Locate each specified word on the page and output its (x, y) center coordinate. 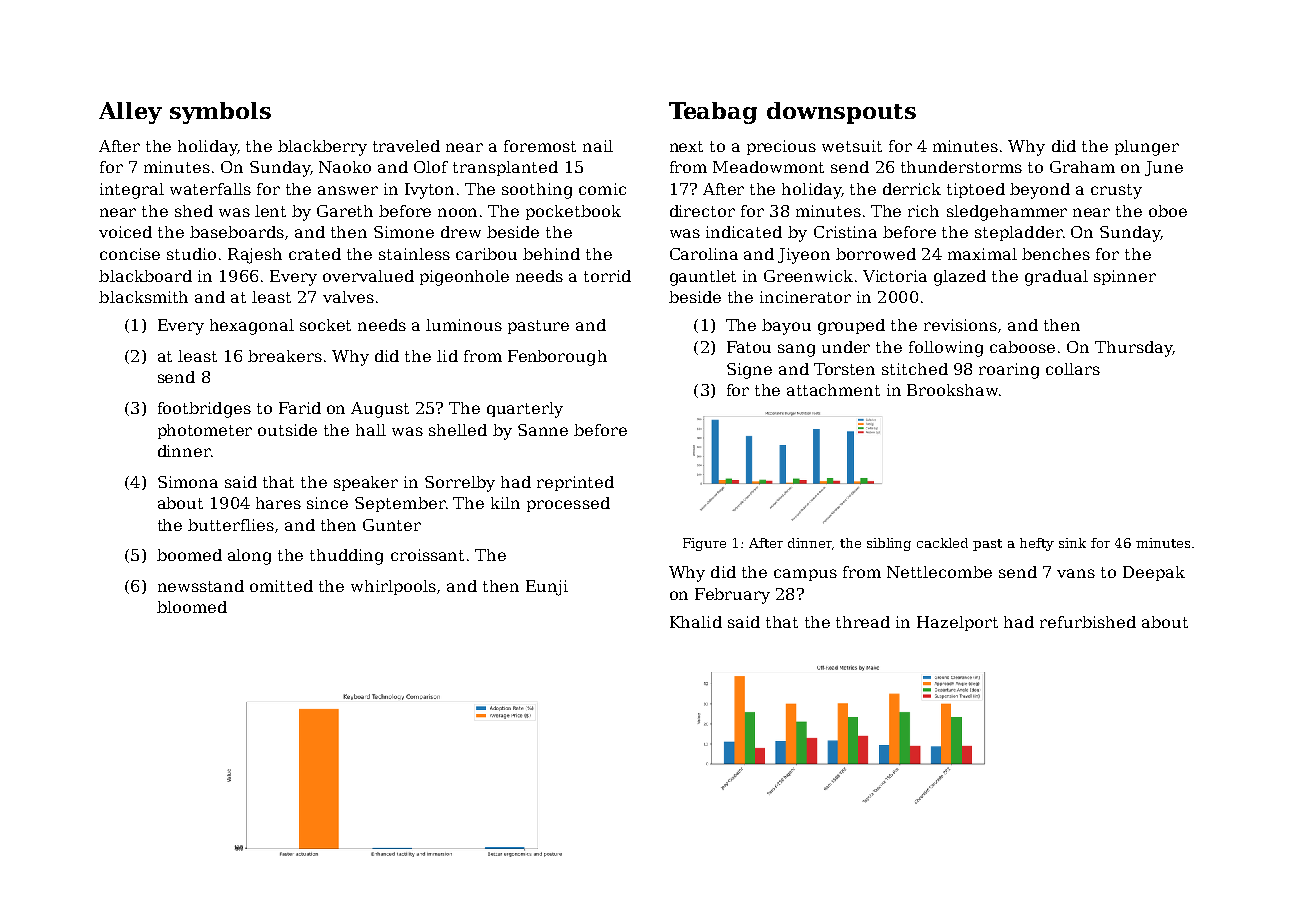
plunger (1147, 148)
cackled (942, 543)
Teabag (713, 113)
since (327, 503)
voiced (125, 232)
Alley (130, 113)
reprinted (575, 483)
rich (923, 211)
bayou (786, 327)
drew (461, 232)
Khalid (696, 622)
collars (1073, 369)
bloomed (192, 607)
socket (325, 325)
